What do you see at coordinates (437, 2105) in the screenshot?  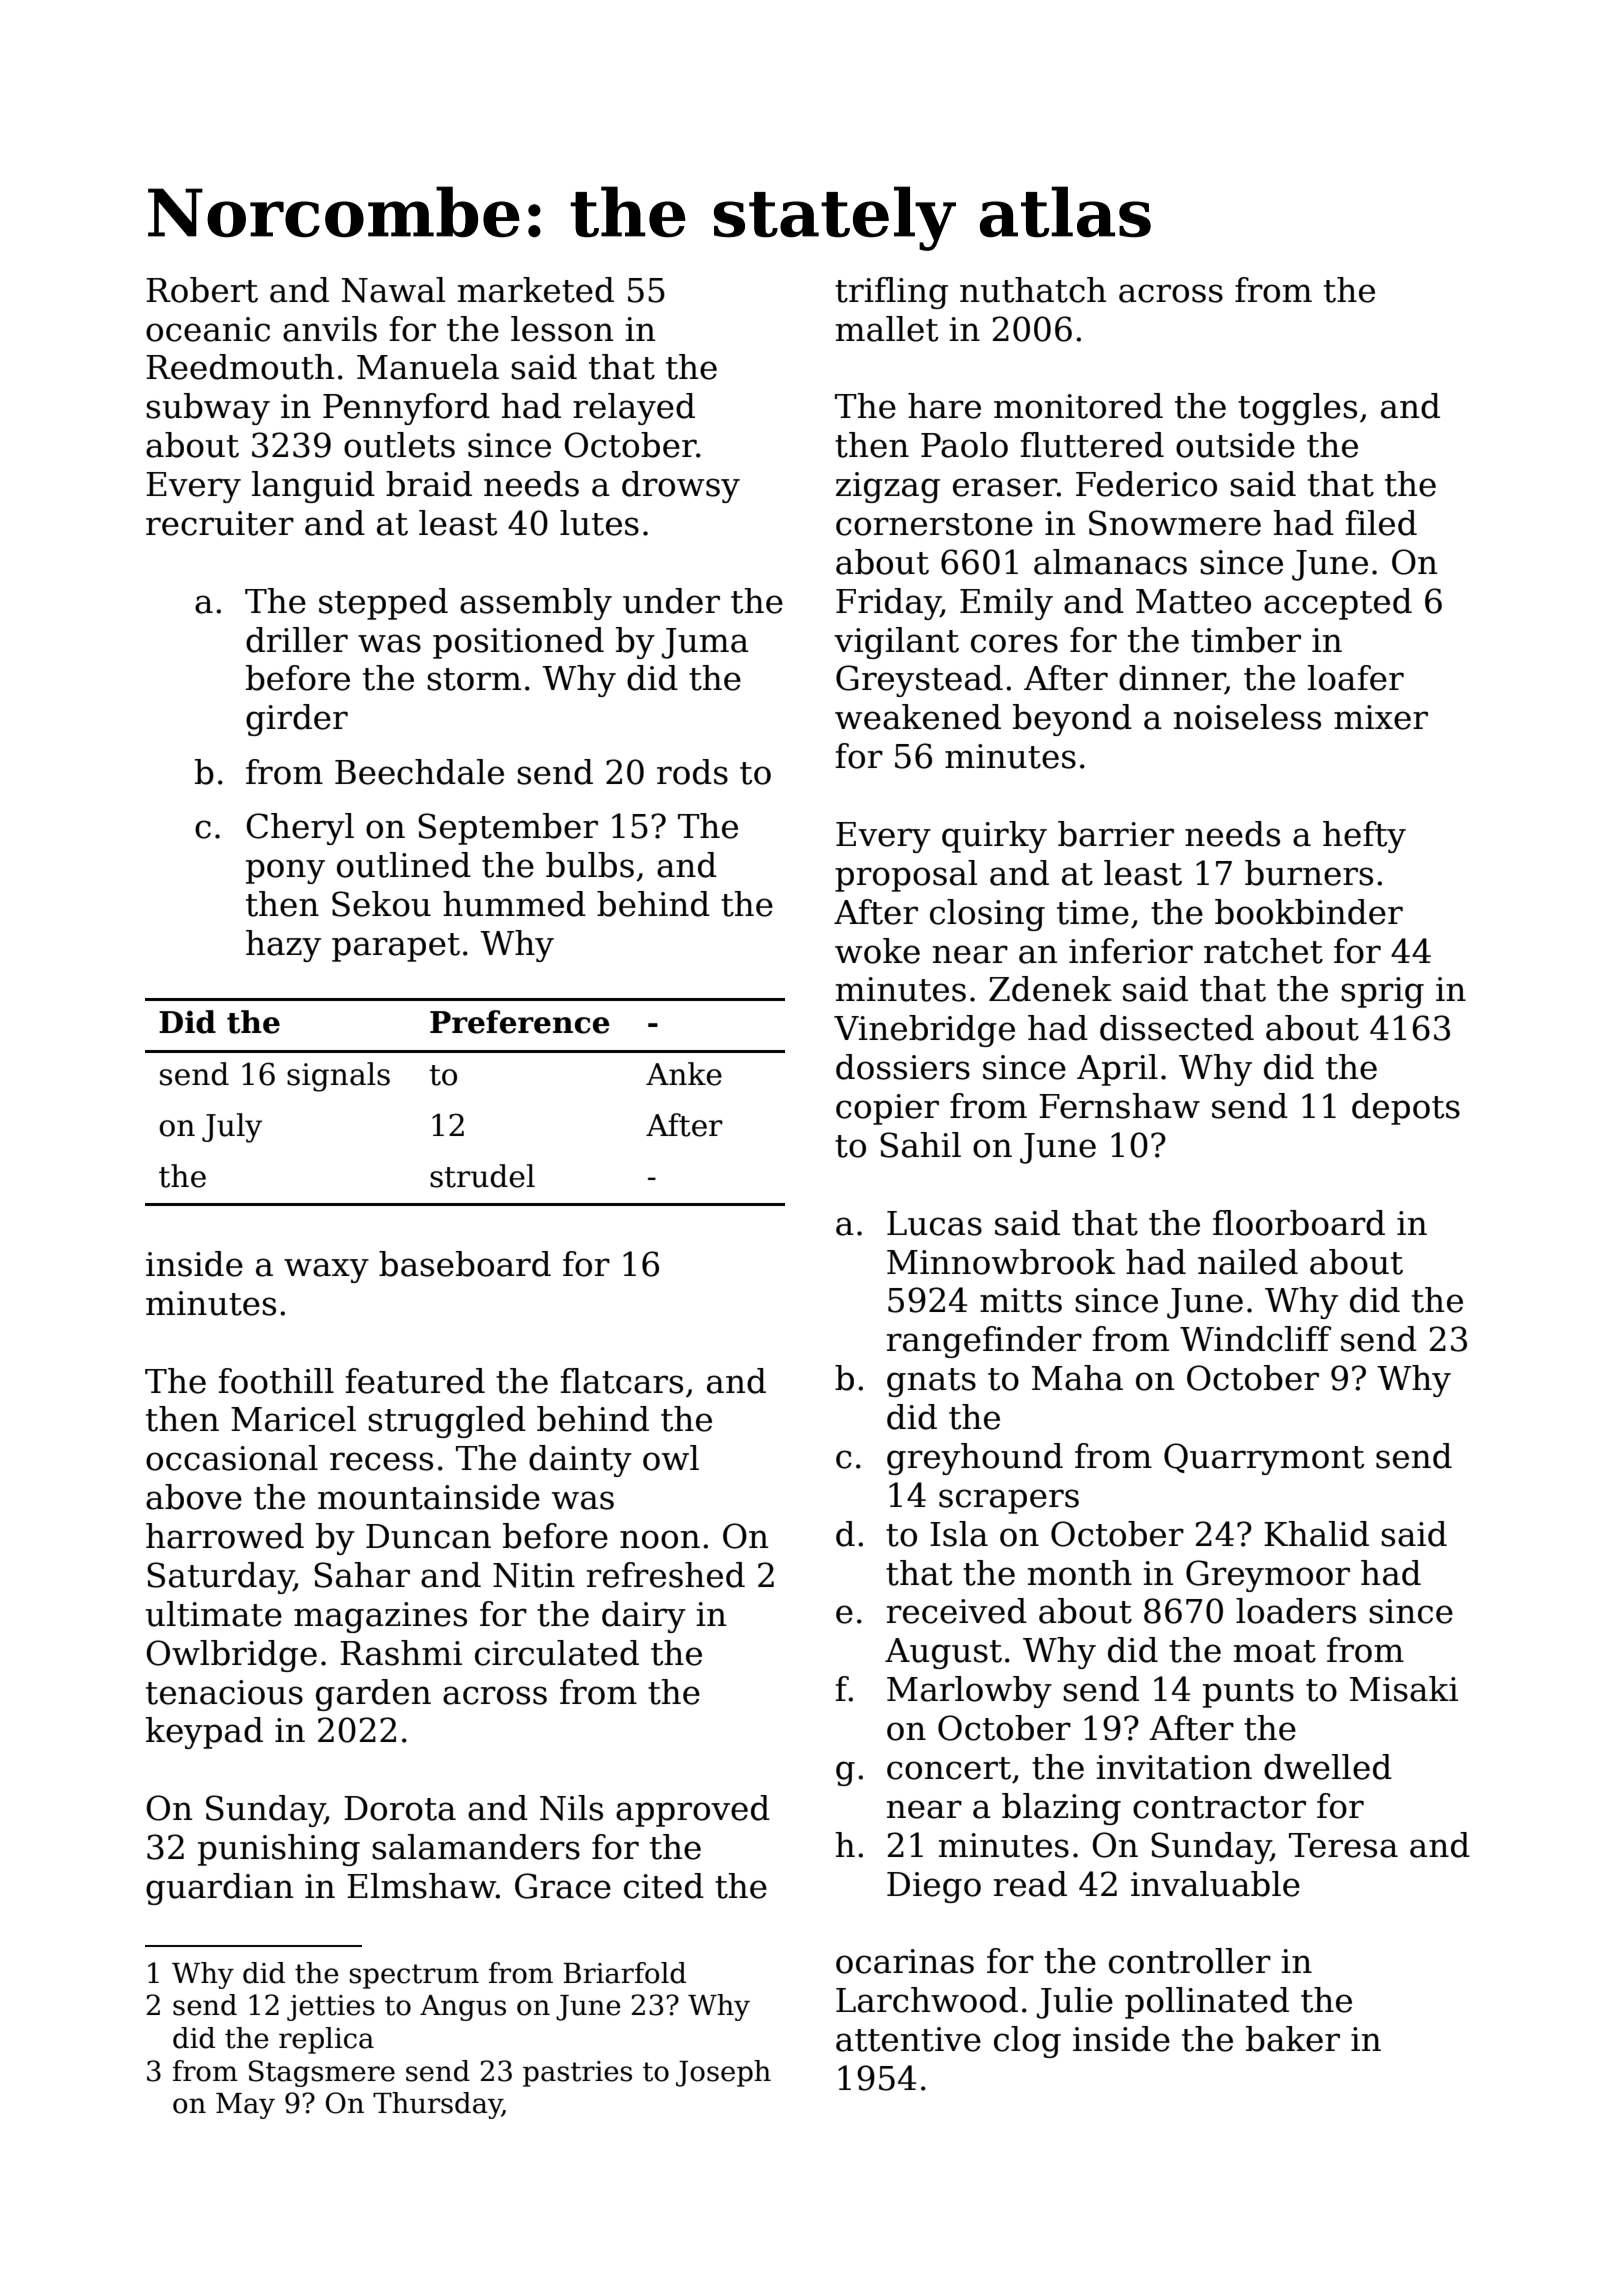 I see `Thursday` at bounding box center [437, 2105].
